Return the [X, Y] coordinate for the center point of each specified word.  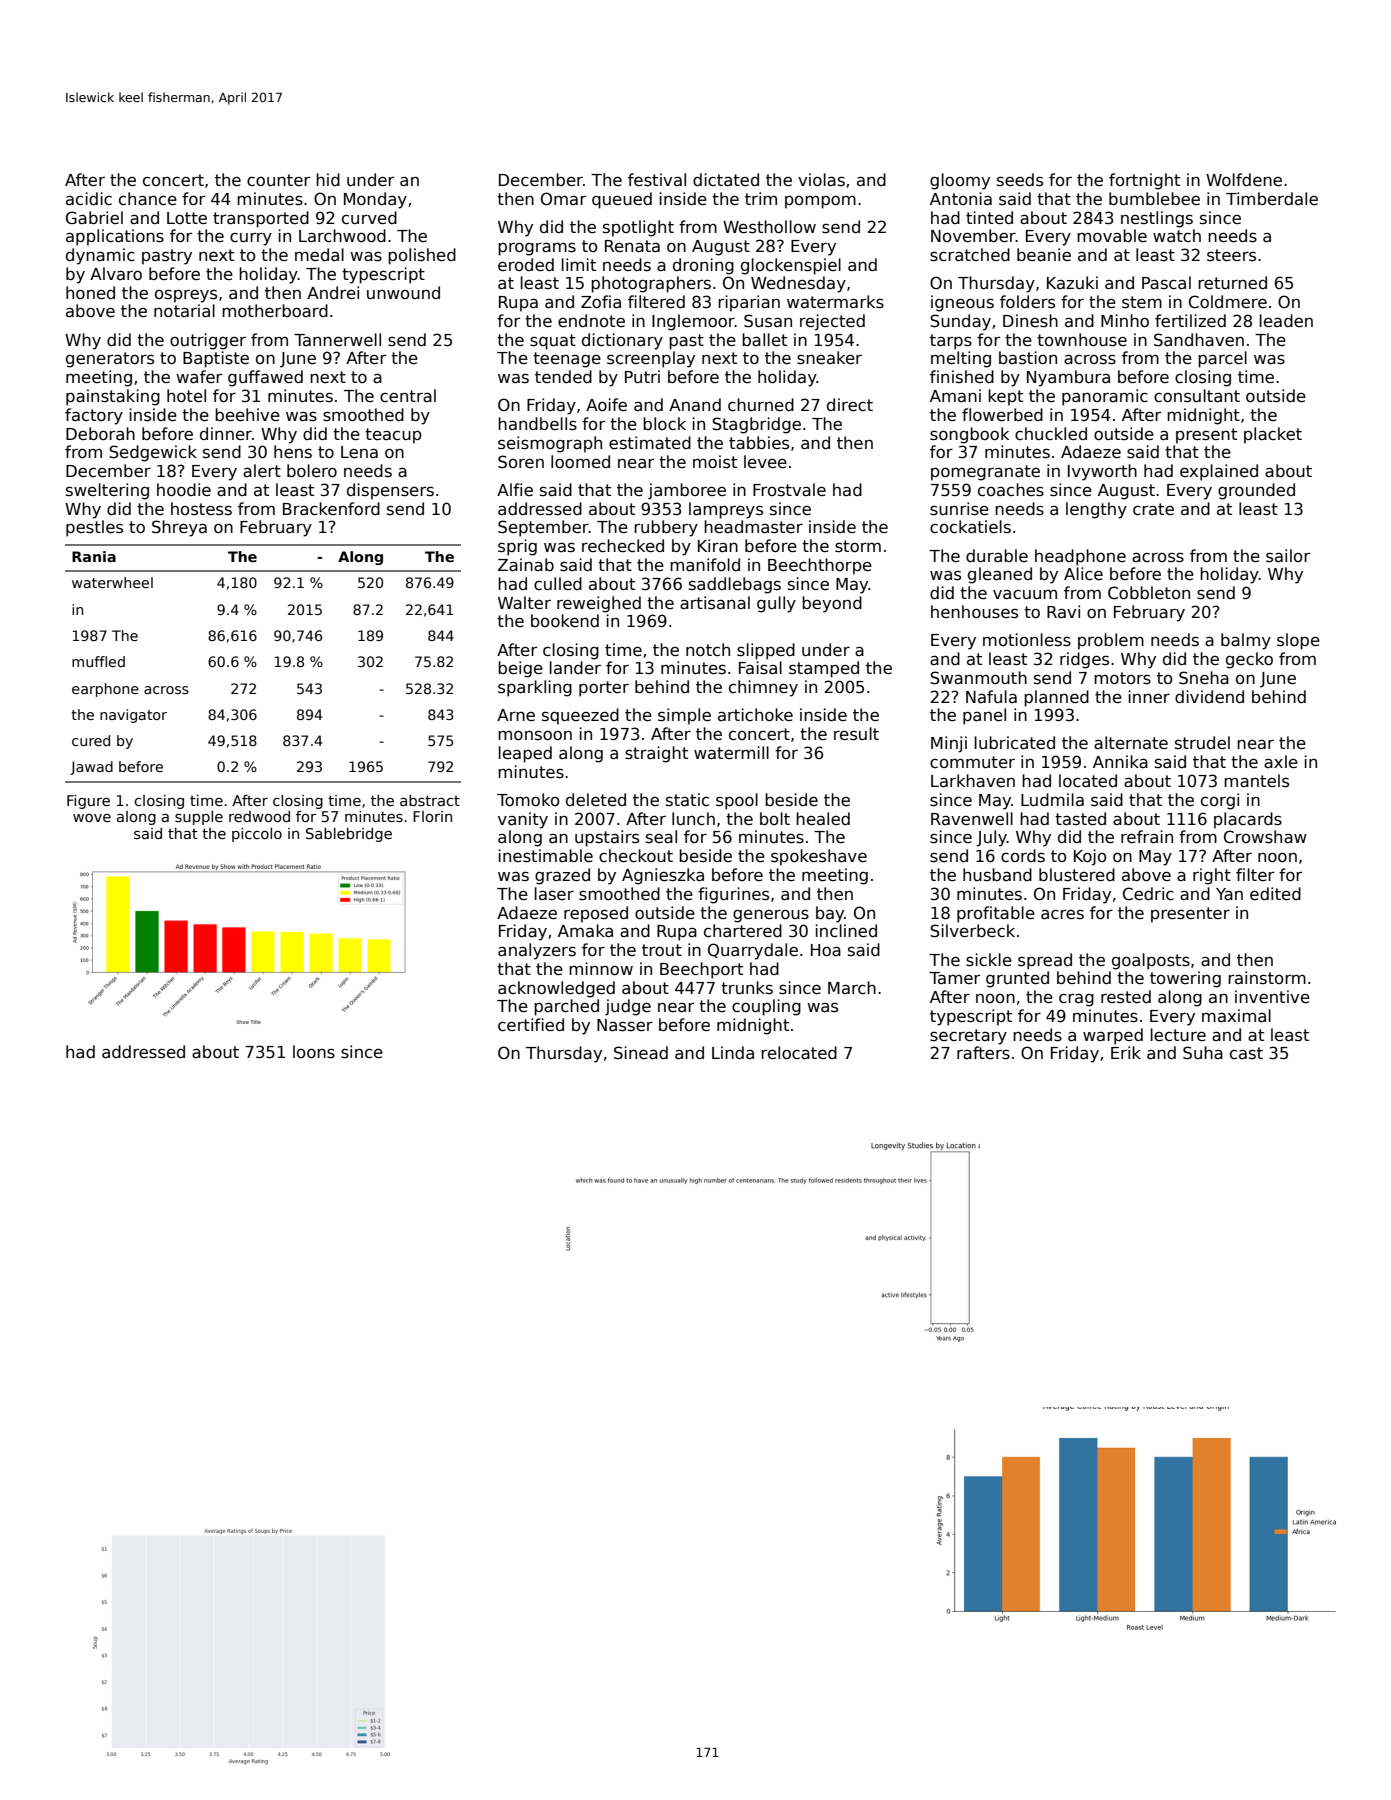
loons [314, 1051]
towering [1185, 979]
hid [328, 179]
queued [622, 200]
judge [628, 1007]
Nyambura [1068, 378]
